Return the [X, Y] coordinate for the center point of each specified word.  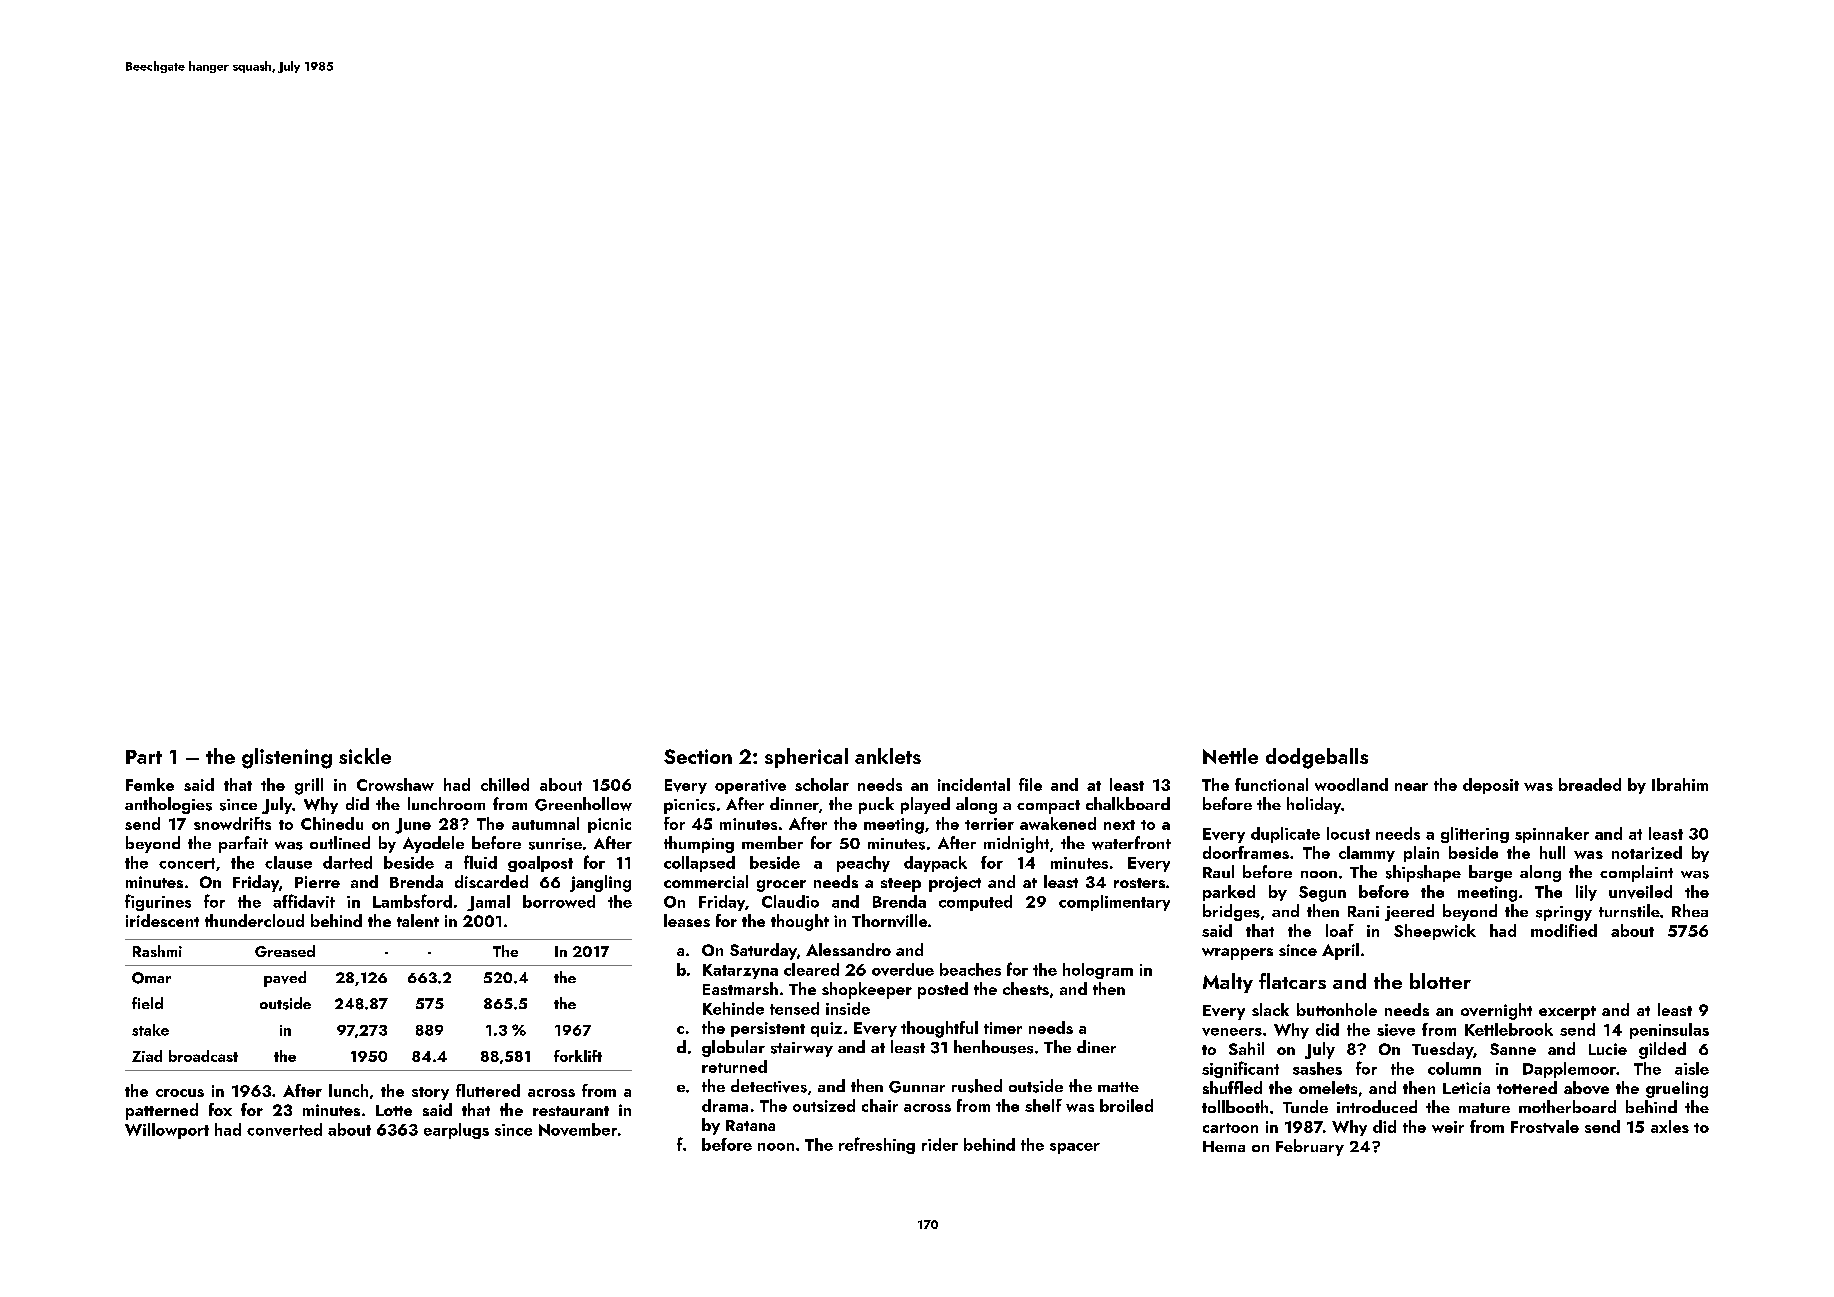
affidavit [304, 901]
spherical [806, 758]
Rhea [1690, 910]
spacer [1075, 1148]
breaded [1590, 784]
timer [1003, 1028]
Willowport [167, 1131]
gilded [1662, 1050]
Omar [151, 978]
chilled [505, 784]
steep [901, 885]
